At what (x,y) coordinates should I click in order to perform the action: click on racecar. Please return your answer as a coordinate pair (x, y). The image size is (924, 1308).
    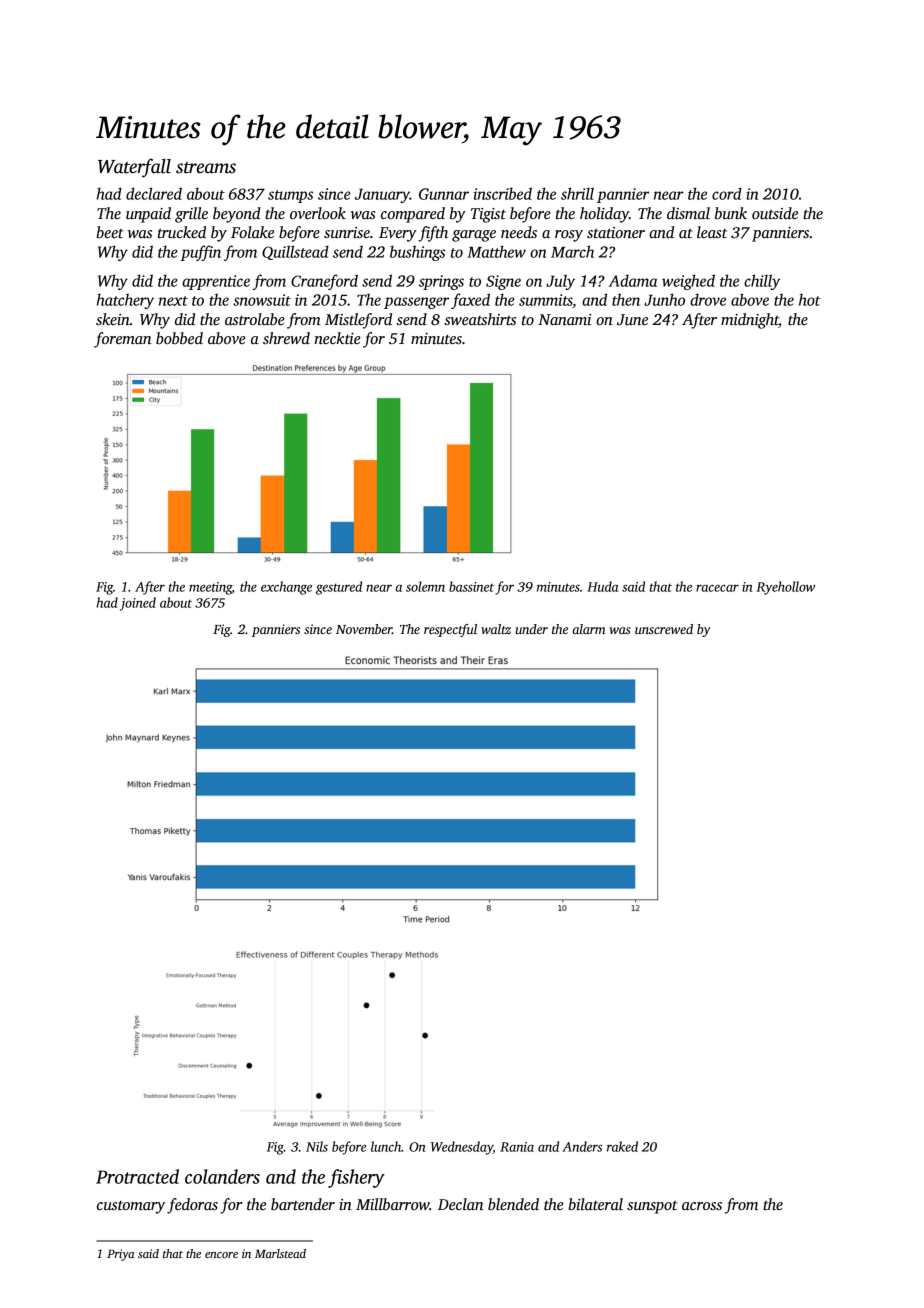
    Looking at the image, I should click on (717, 588).
